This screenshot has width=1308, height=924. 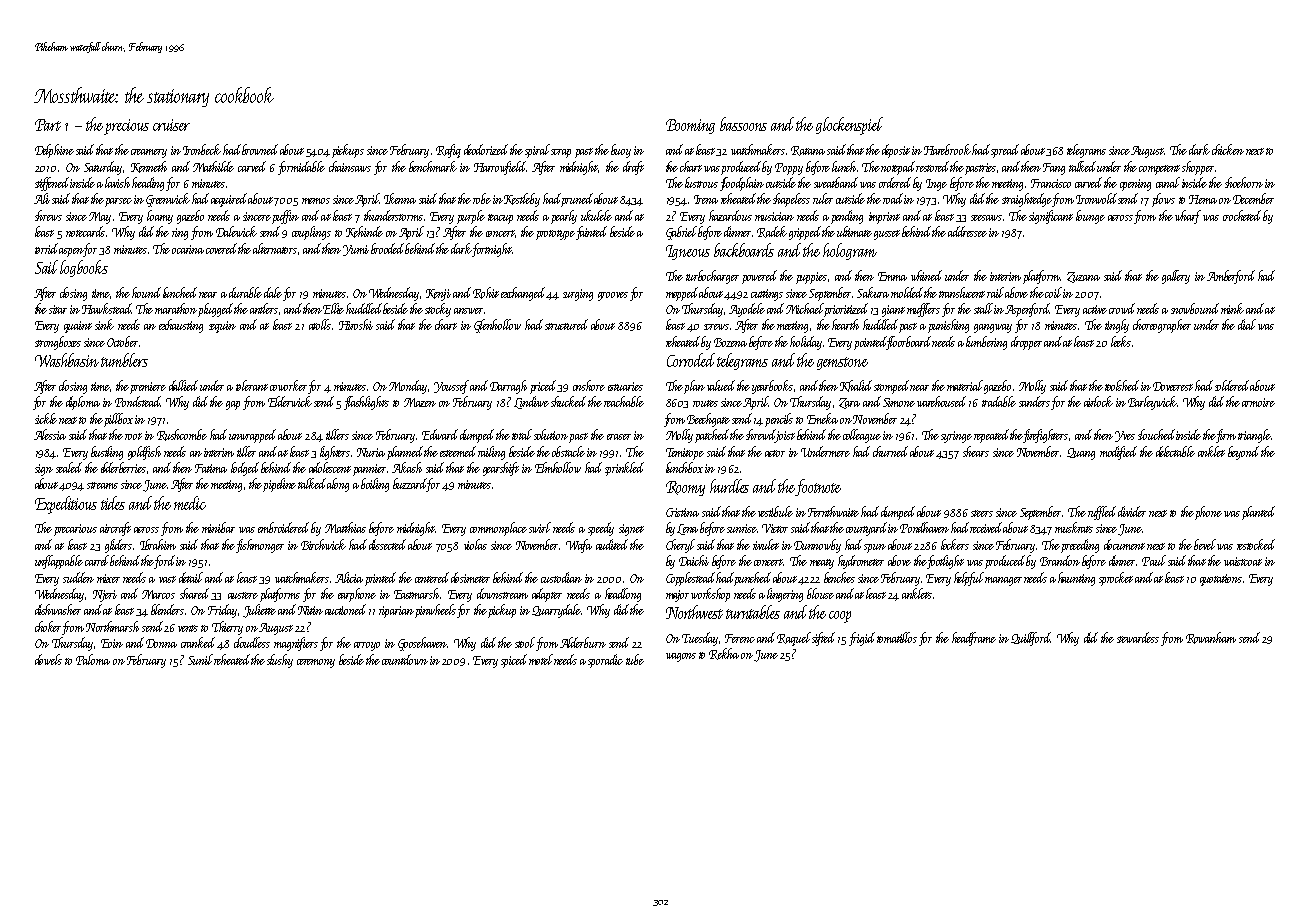 I want to click on powered, so click(x=759, y=277).
